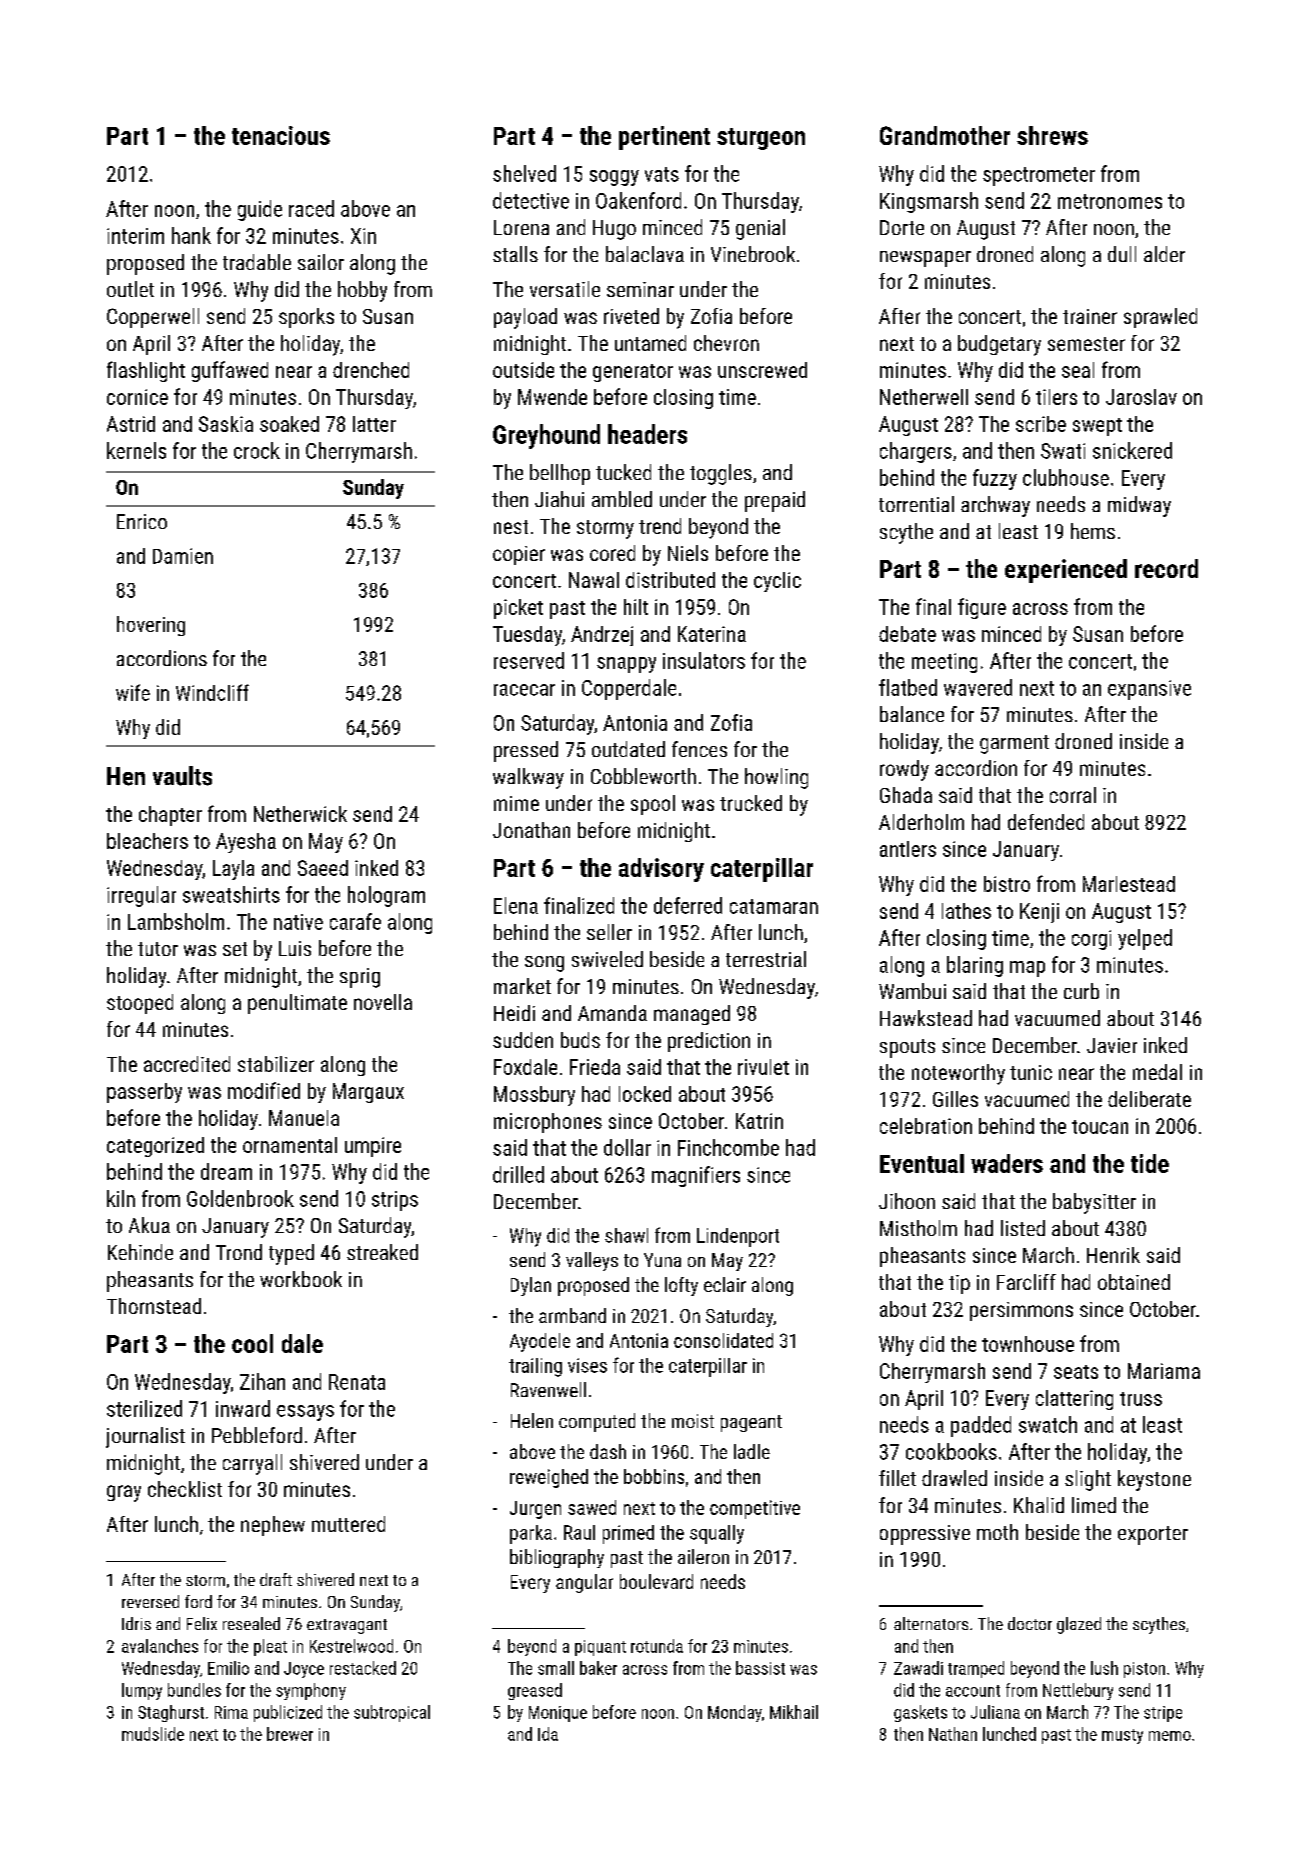 The width and height of the screenshot is (1314, 1858). Describe the element at coordinates (323, 868) in the screenshot. I see `Saeed` at that location.
